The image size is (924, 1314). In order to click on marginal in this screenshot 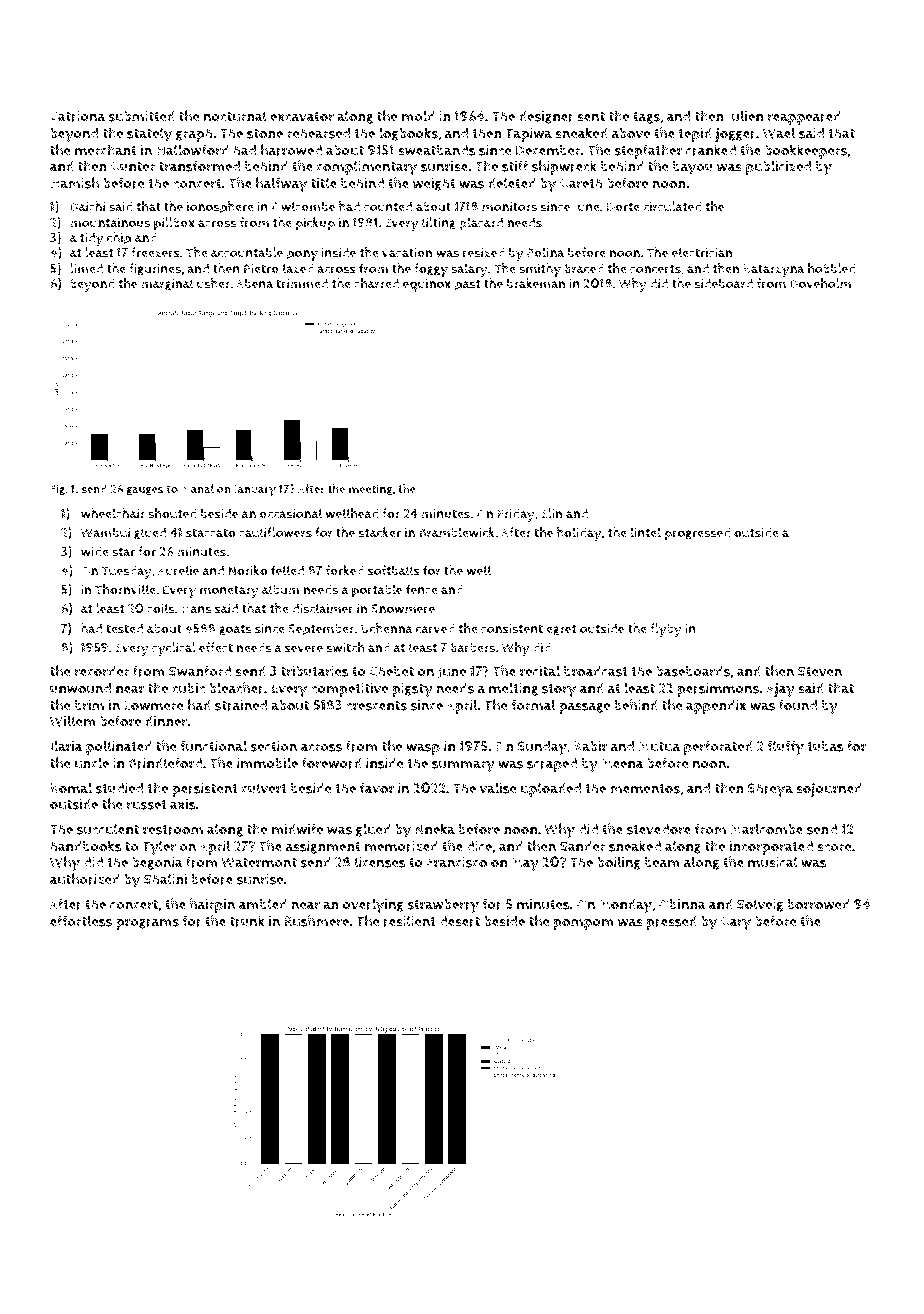, I will do `click(167, 284)`.
